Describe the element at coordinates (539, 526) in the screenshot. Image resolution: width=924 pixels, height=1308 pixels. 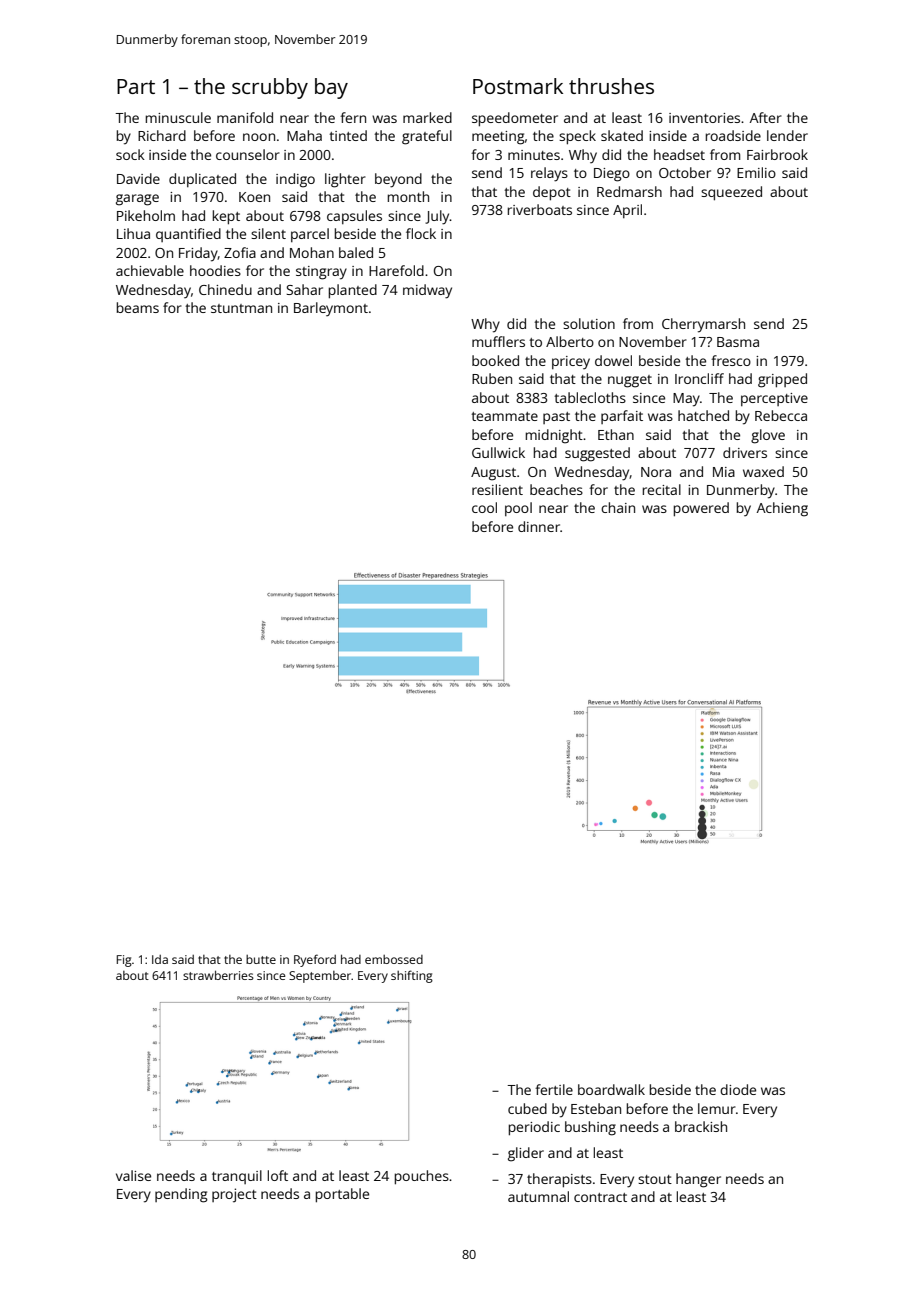
I see `dinner` at that location.
